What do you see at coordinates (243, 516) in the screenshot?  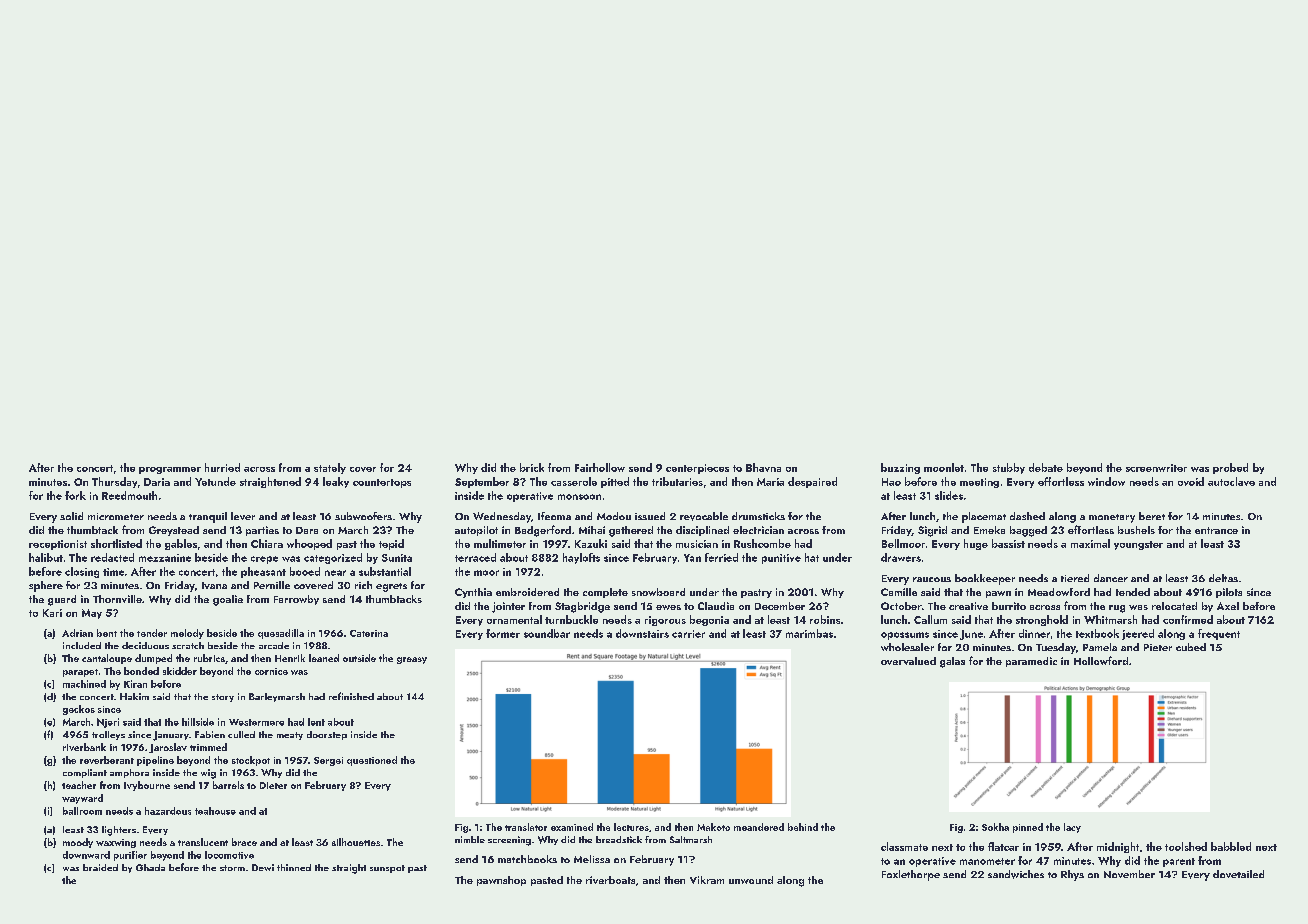 I see `lever` at bounding box center [243, 516].
